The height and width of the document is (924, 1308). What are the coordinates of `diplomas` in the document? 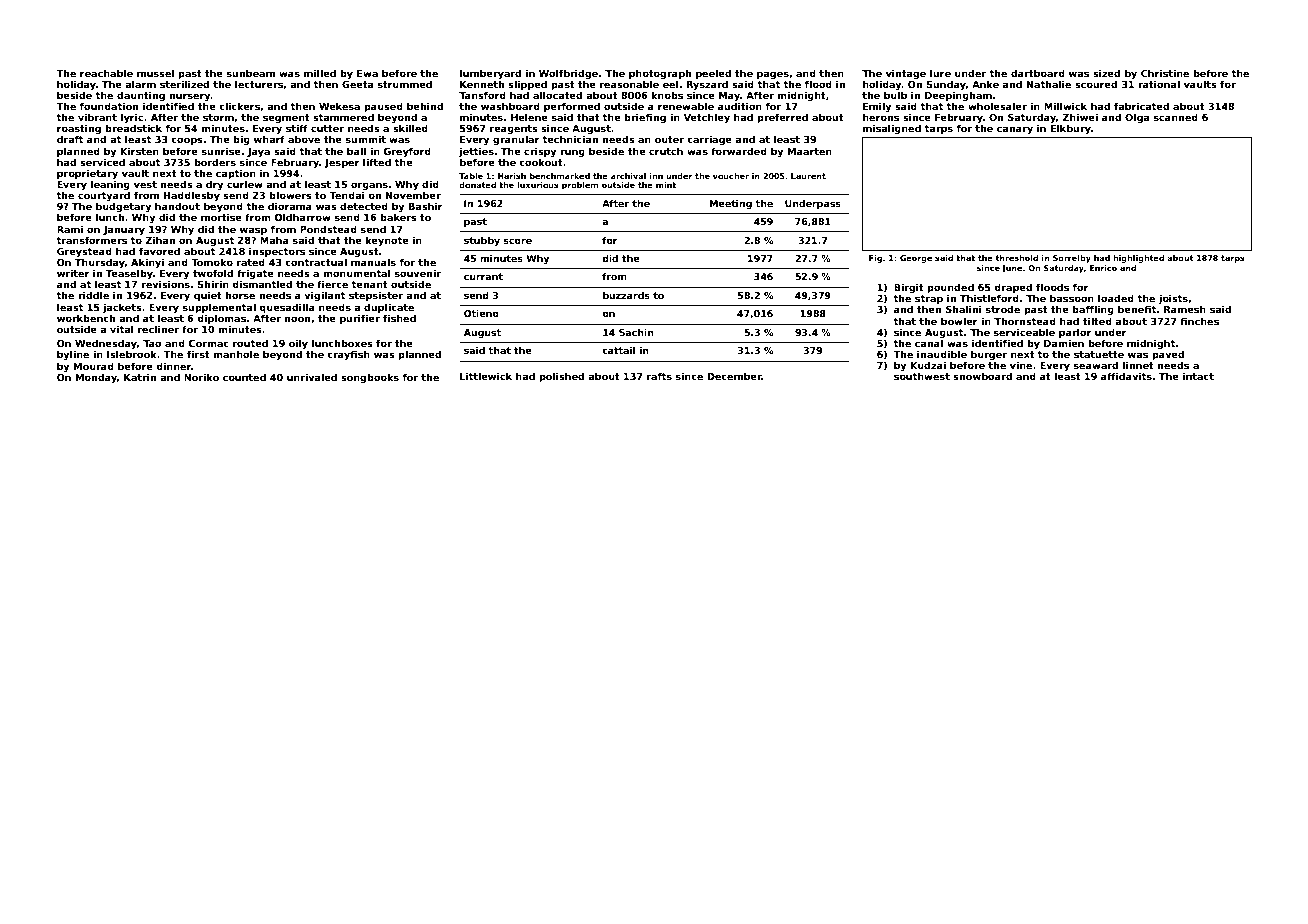 It's located at (221, 319).
